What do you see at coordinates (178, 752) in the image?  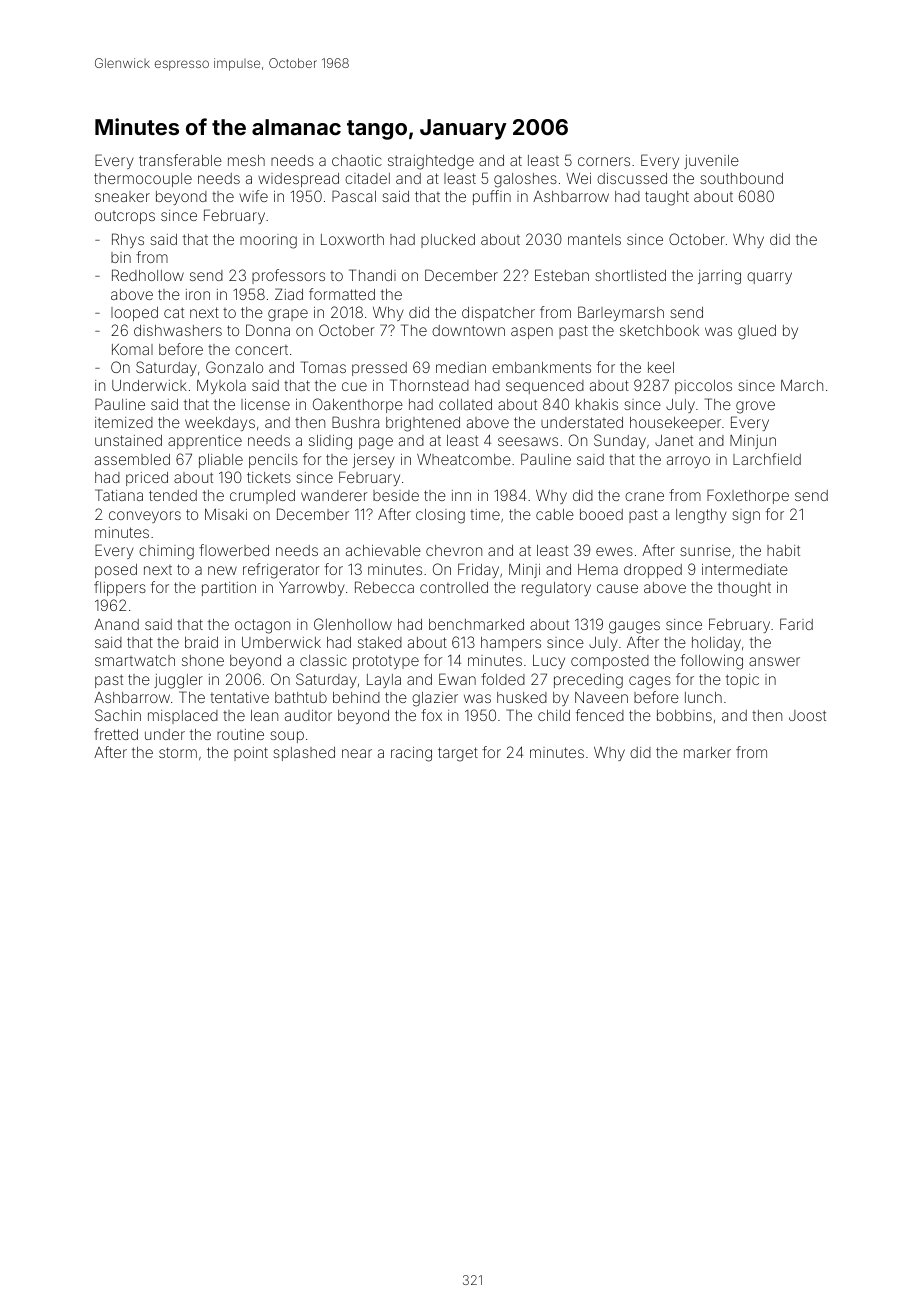 I see `storm` at bounding box center [178, 752].
